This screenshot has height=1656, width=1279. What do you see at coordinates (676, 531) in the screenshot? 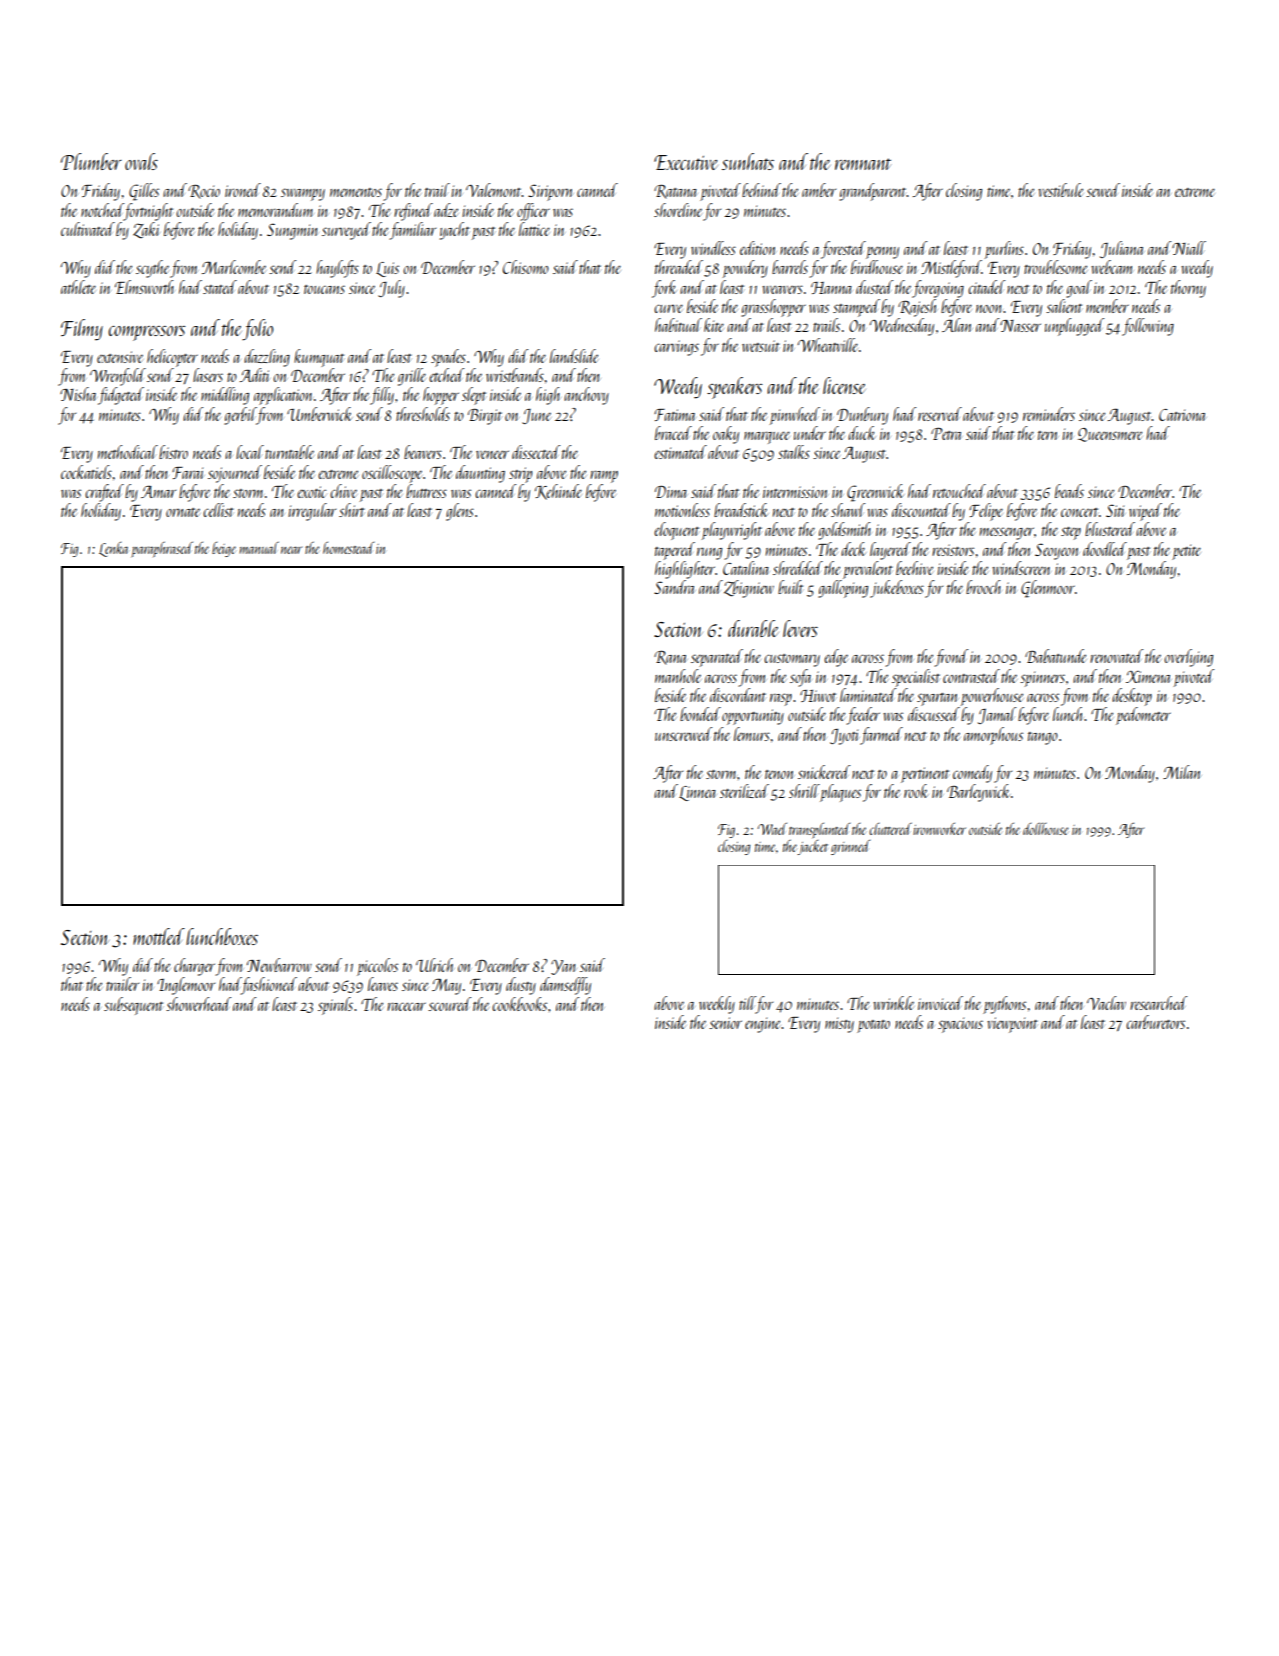
I see `eloquent` at bounding box center [676, 531].
